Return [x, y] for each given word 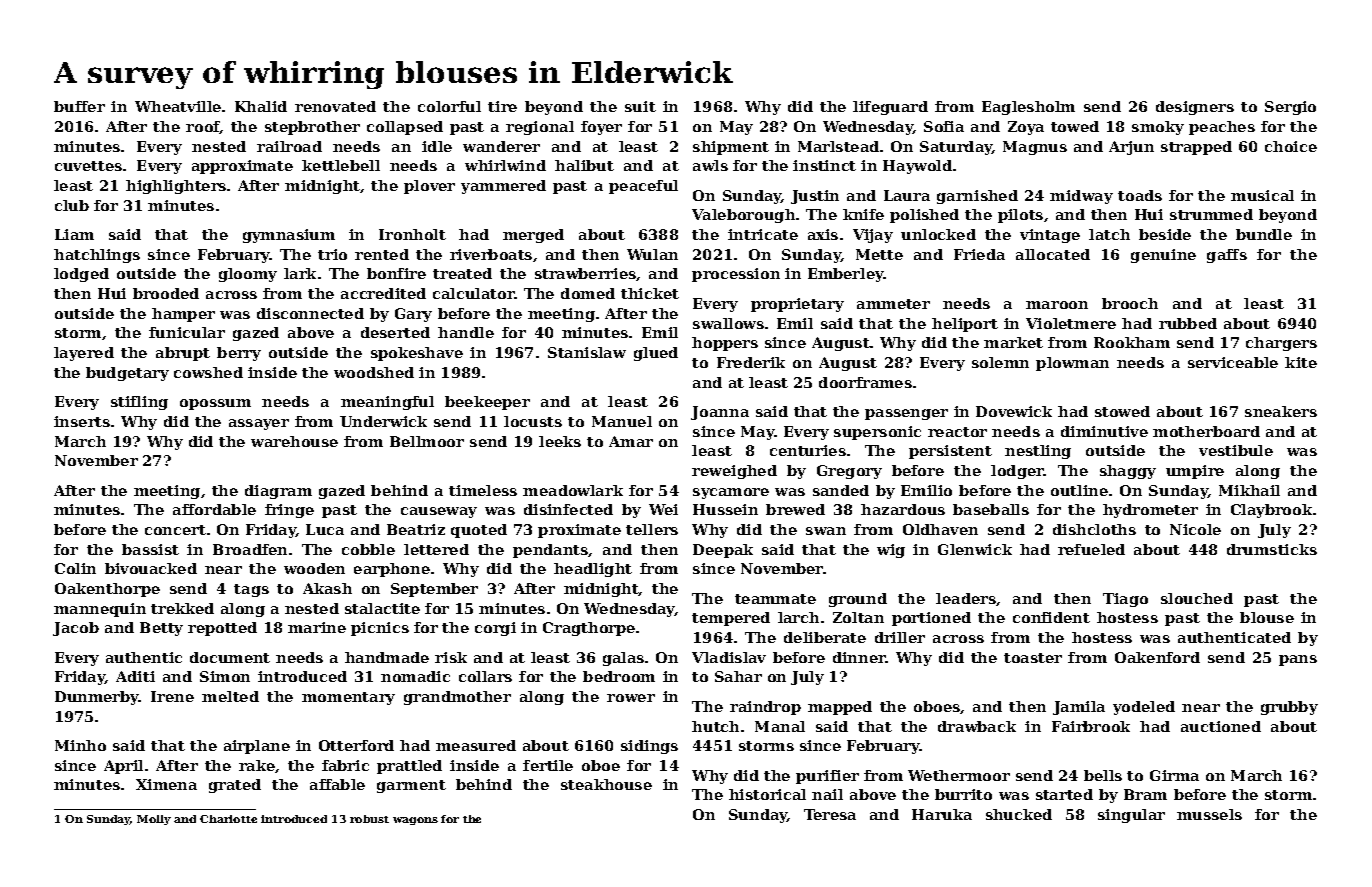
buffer [79, 106]
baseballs [991, 509]
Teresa [830, 814]
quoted [479, 531]
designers [1195, 108]
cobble [368, 549]
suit [640, 106]
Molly [154, 820]
